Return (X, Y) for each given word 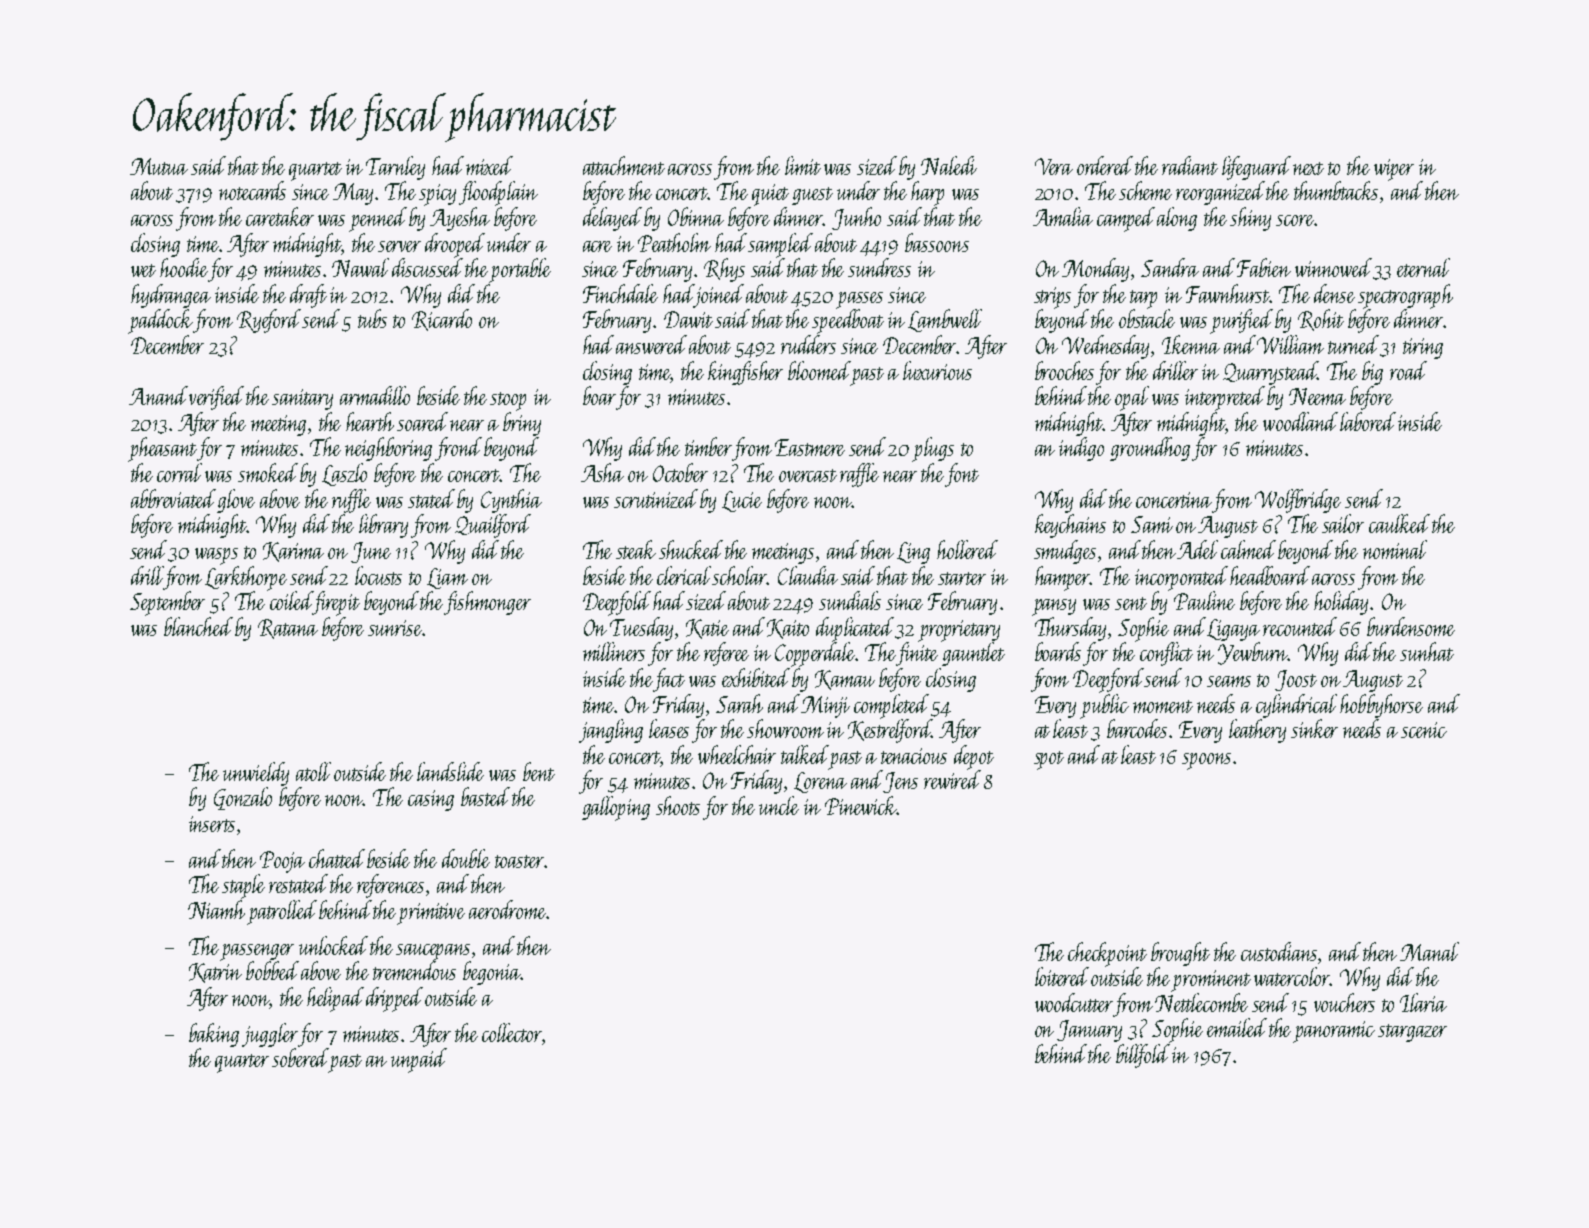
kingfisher (745, 373)
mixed (489, 165)
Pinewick (860, 805)
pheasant (163, 449)
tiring (1423, 348)
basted (485, 796)
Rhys (724, 270)
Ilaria (1423, 1002)
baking (214, 1035)
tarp (1143, 299)
